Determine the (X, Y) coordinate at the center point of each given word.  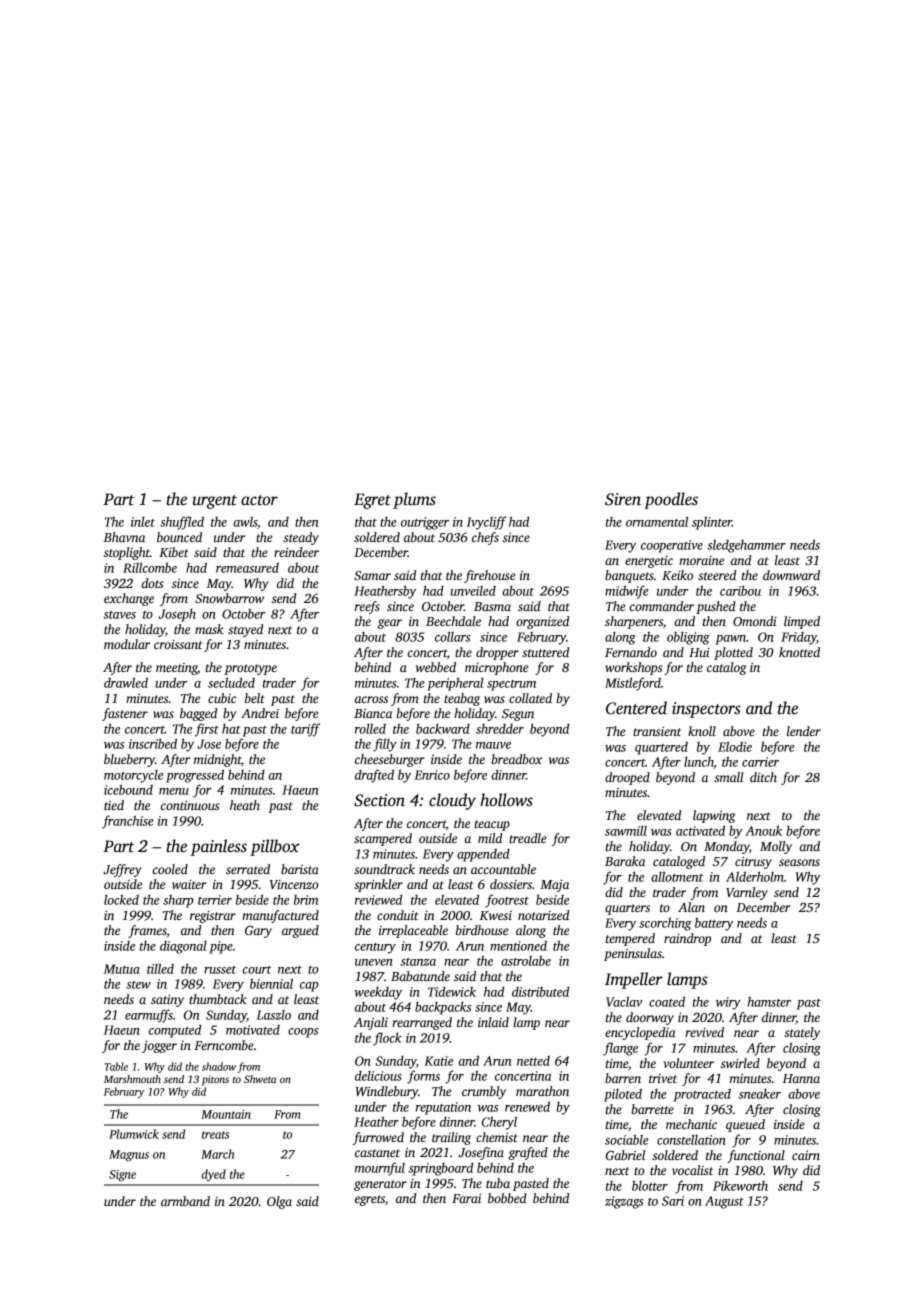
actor (259, 500)
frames (147, 931)
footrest (507, 901)
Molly (776, 847)
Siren (623, 499)
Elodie (735, 746)
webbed (436, 667)
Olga (279, 1202)
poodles (671, 500)
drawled (126, 682)
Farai (466, 1198)
